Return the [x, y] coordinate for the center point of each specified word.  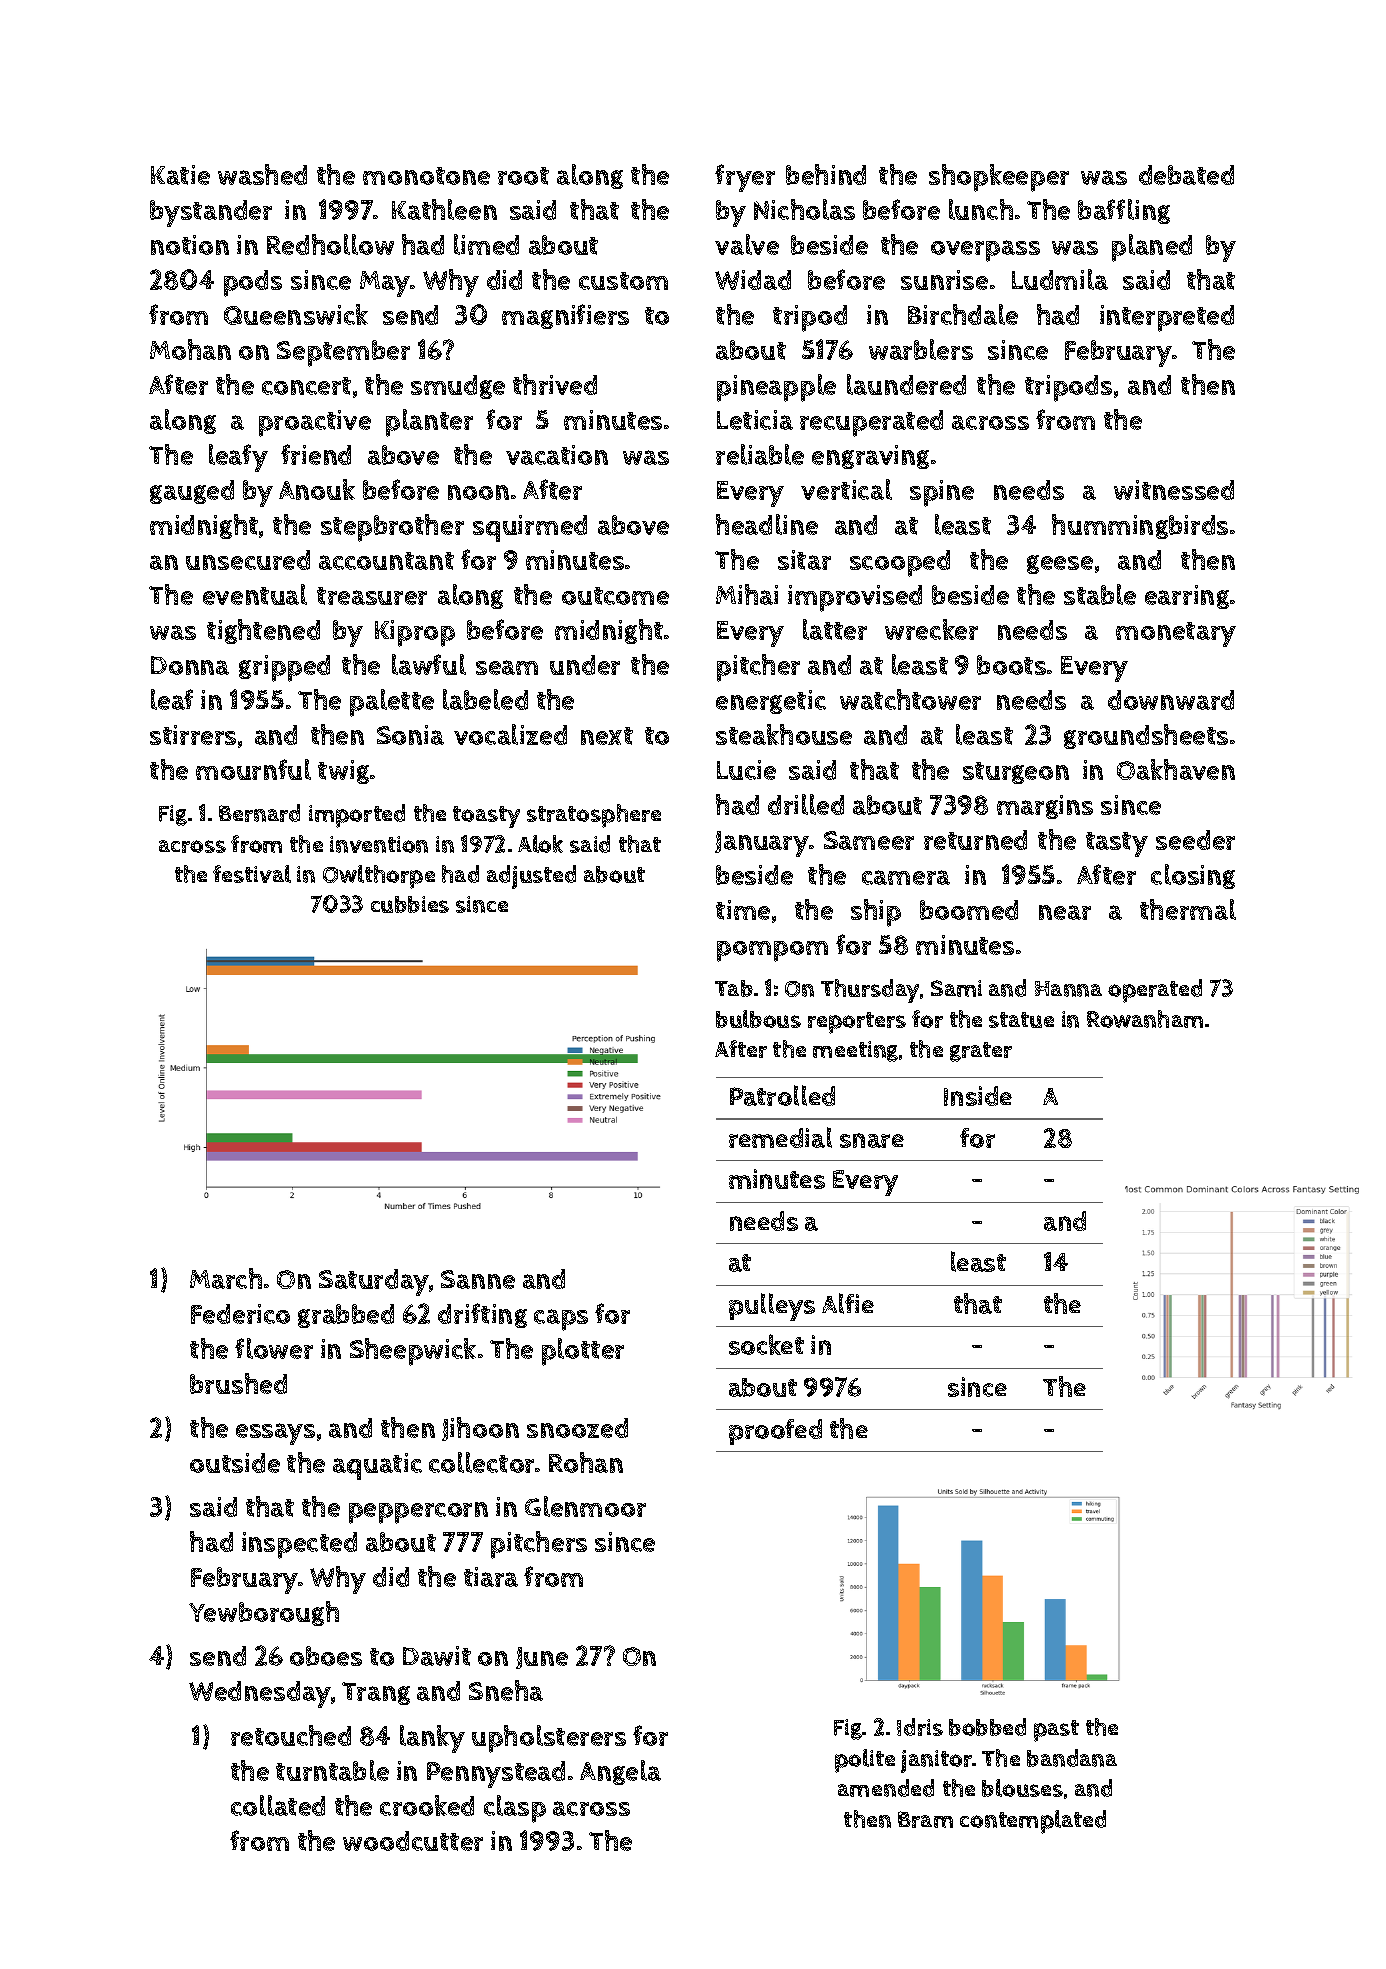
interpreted [1167, 318]
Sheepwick [413, 1352]
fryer [745, 178]
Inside [978, 1096]
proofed [775, 1432]
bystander [211, 213]
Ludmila [1060, 279]
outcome [615, 596]
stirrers [193, 735]
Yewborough [264, 1613]
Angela [620, 1772]
